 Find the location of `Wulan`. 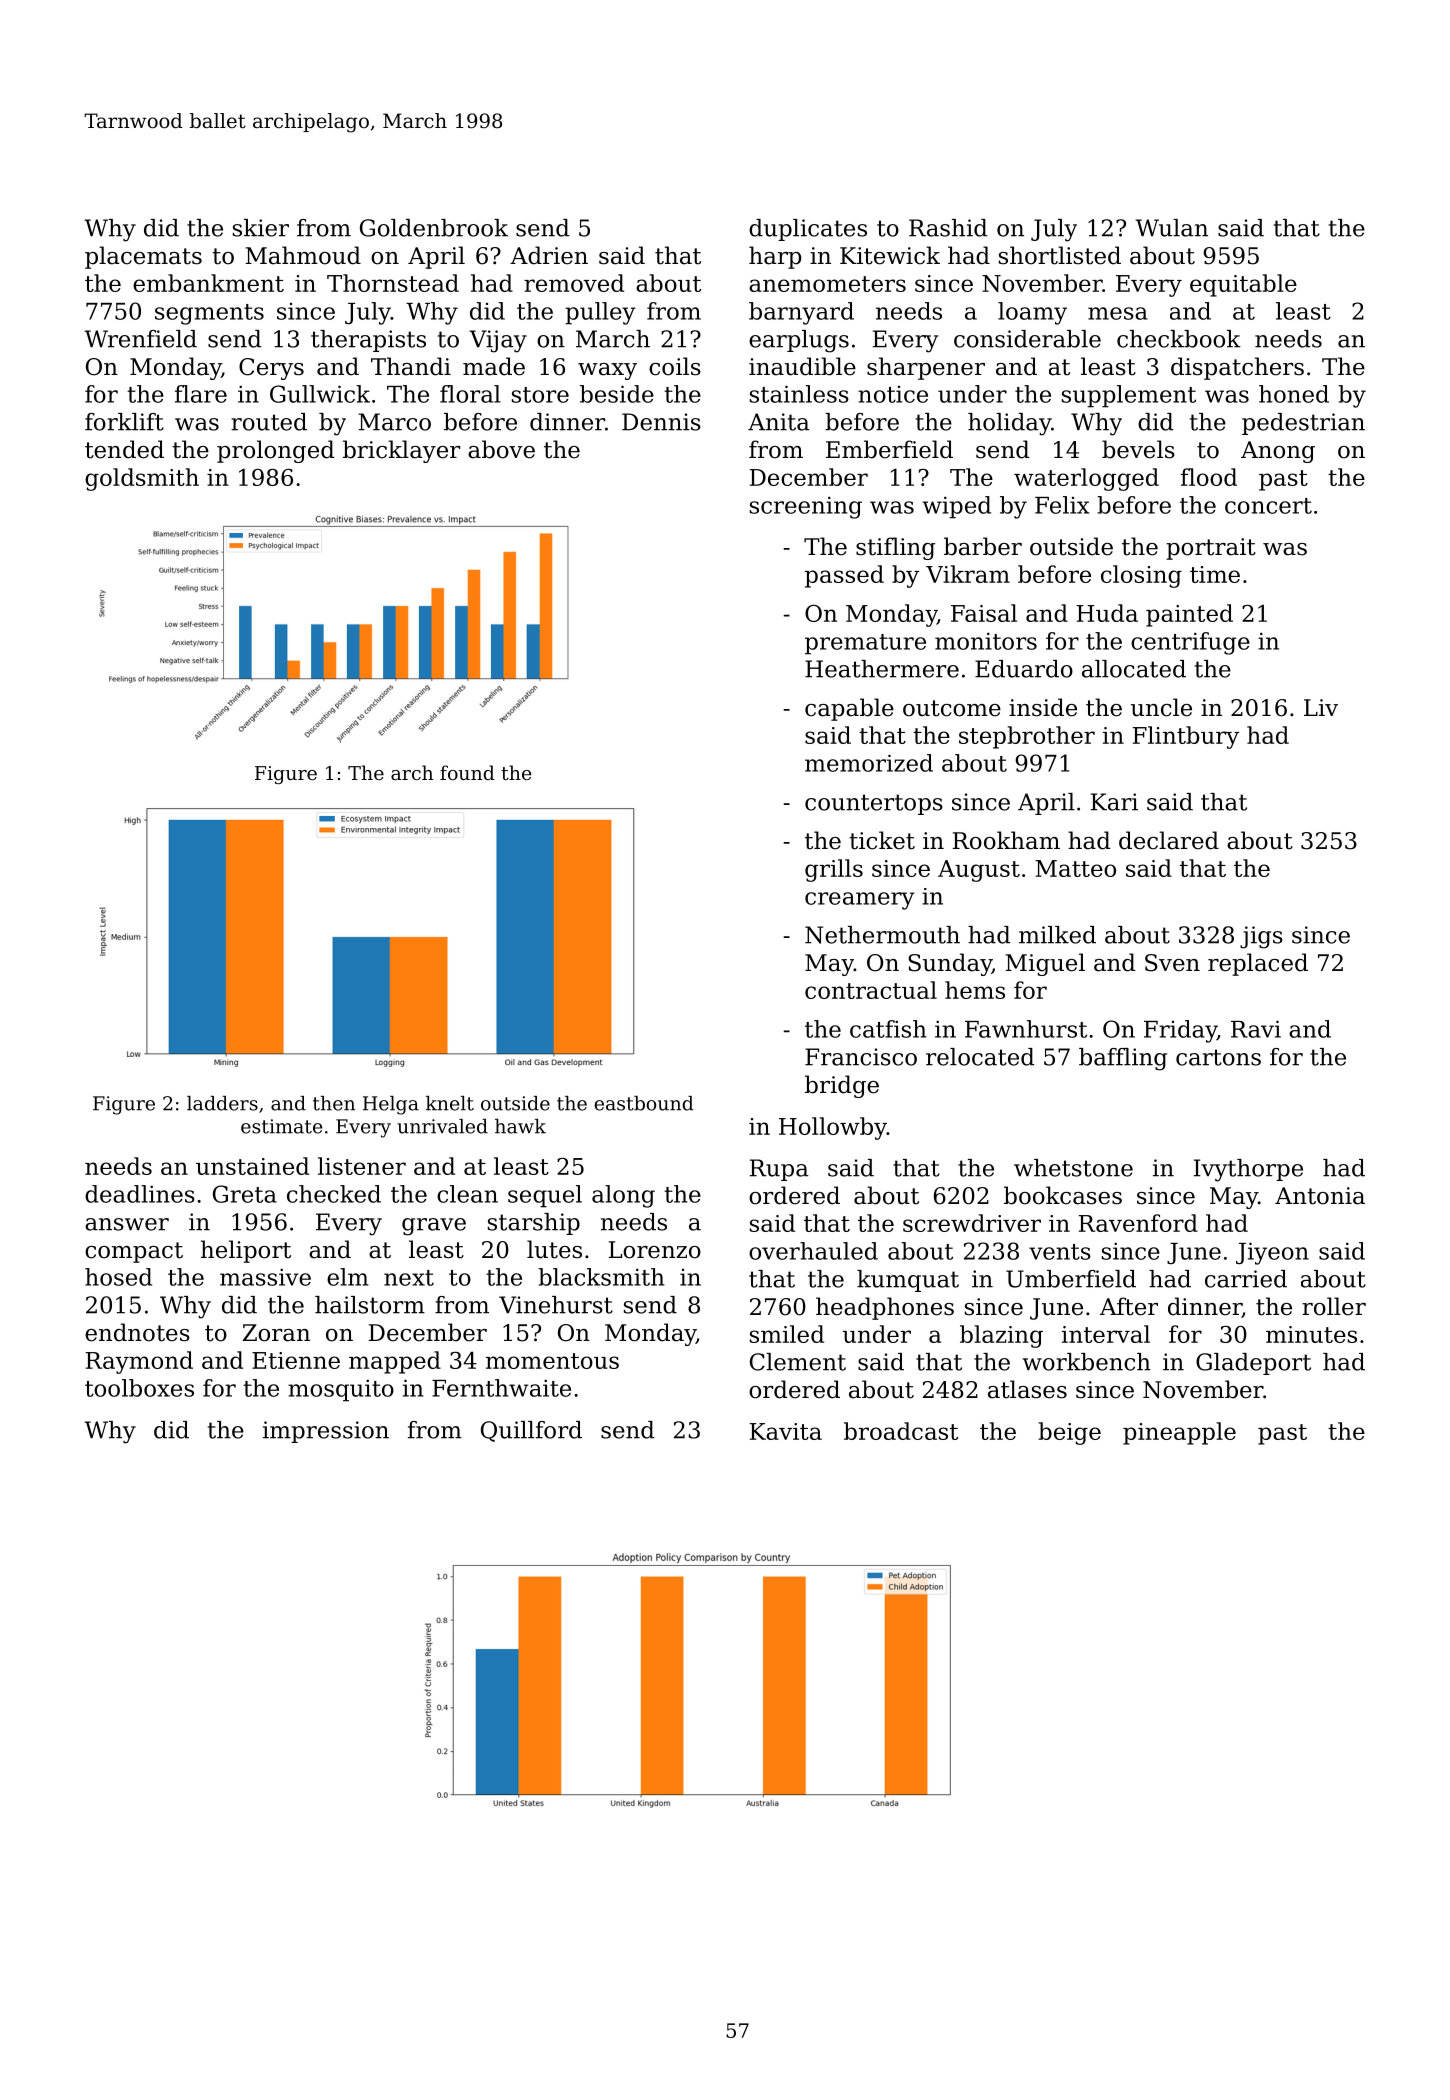

Wulan is located at coordinates (1171, 228).
